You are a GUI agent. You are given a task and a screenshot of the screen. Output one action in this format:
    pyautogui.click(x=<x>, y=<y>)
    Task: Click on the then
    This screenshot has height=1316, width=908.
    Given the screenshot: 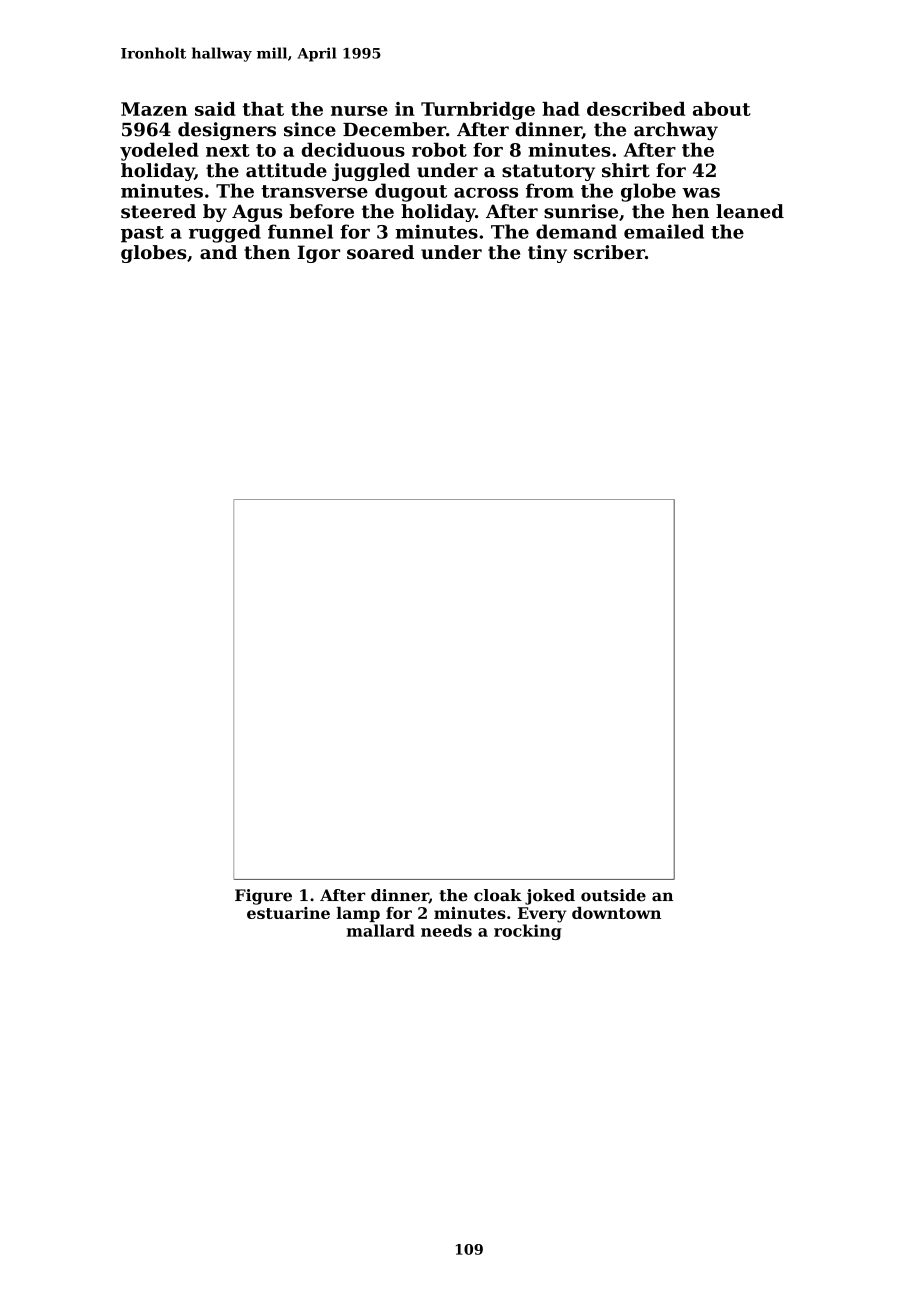 What is the action you would take?
    pyautogui.click(x=267, y=252)
